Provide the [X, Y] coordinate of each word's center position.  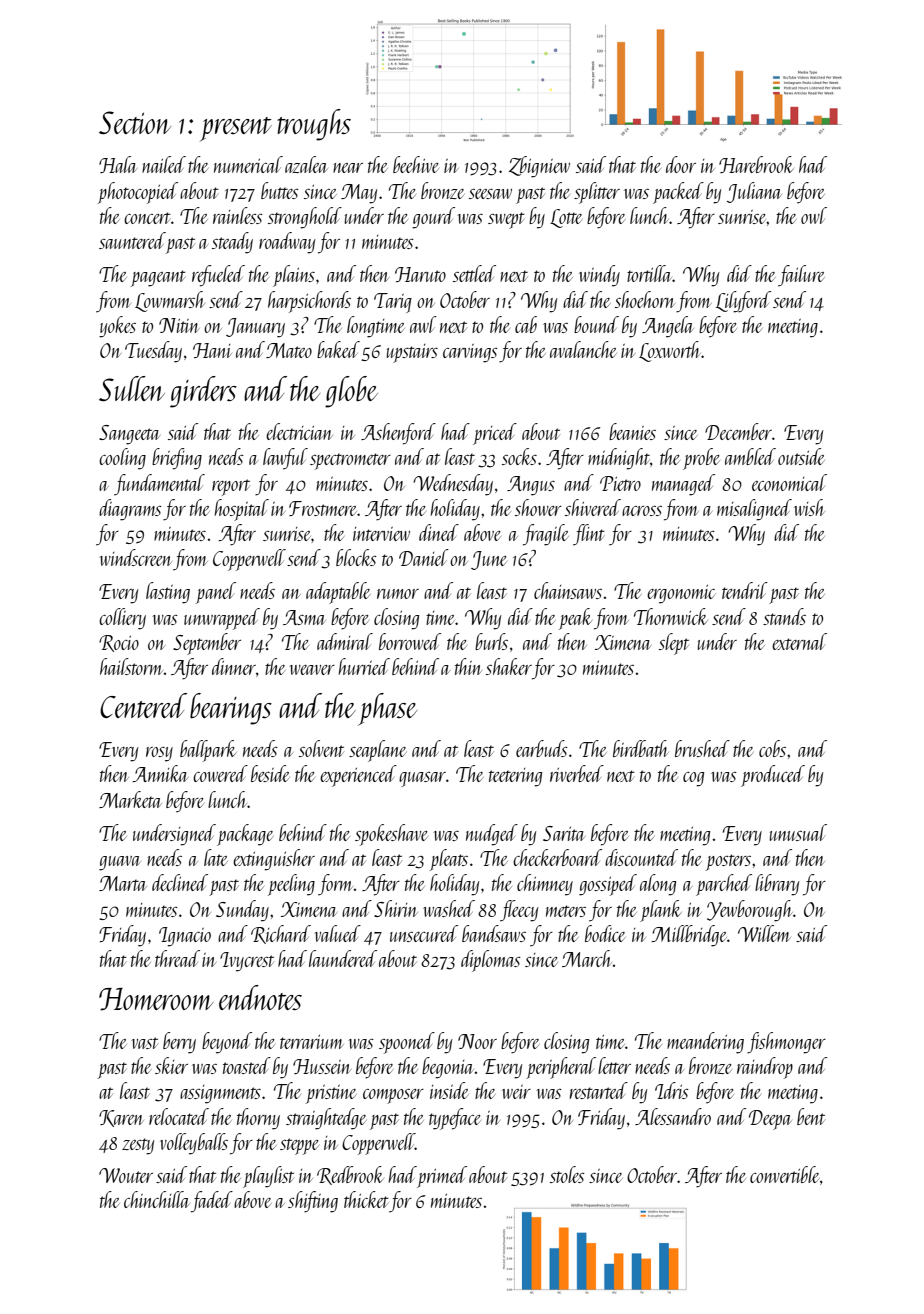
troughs [314, 125]
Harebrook [756, 164]
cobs [772, 748]
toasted [247, 1065]
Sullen [132, 388]
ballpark [208, 751]
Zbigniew [539, 167]
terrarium [312, 1042]
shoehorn [645, 299]
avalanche [583, 349]
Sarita [564, 833]
